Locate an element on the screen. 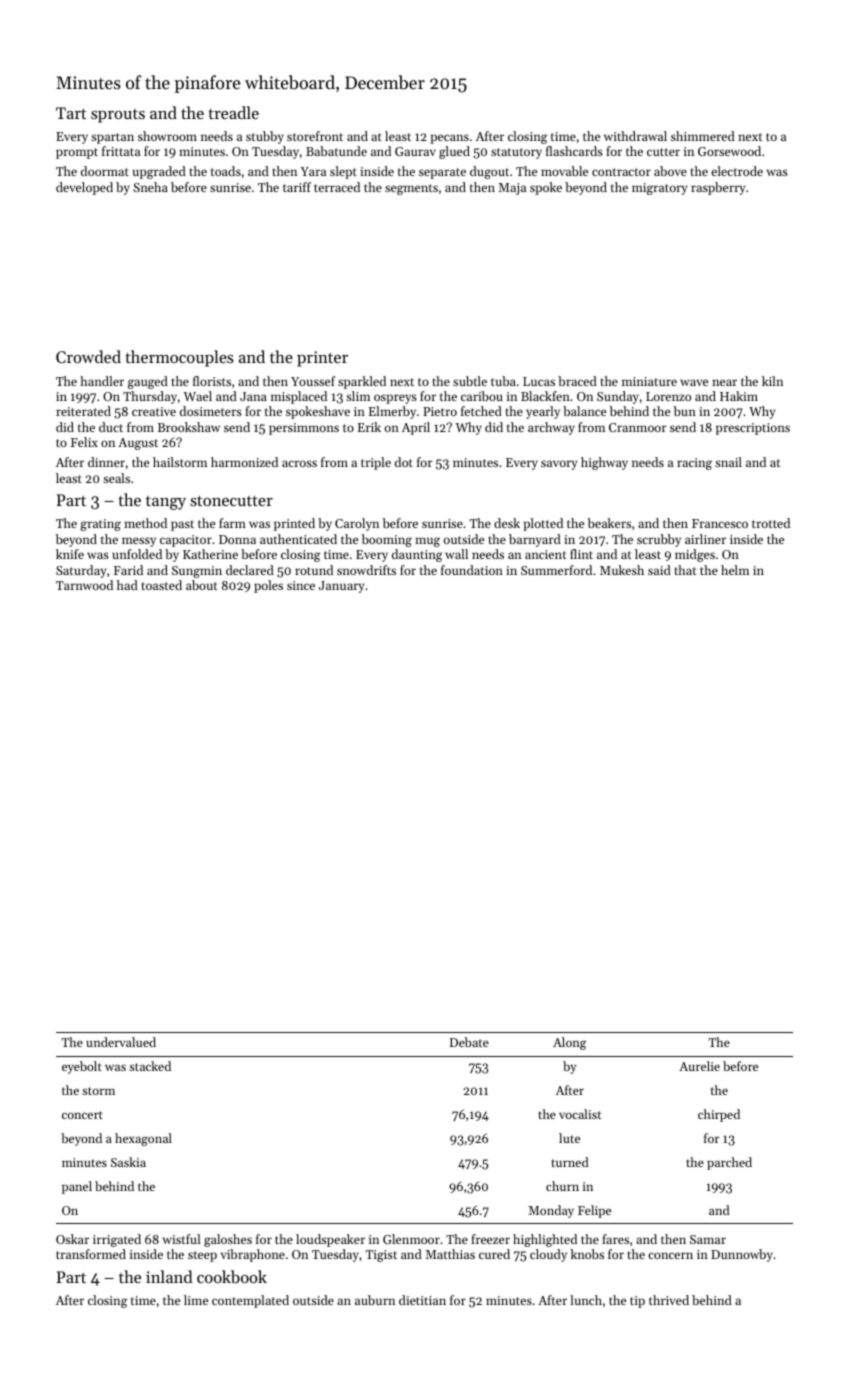 This screenshot has height=1400, width=849. loudspeaker is located at coordinates (330, 1240).
